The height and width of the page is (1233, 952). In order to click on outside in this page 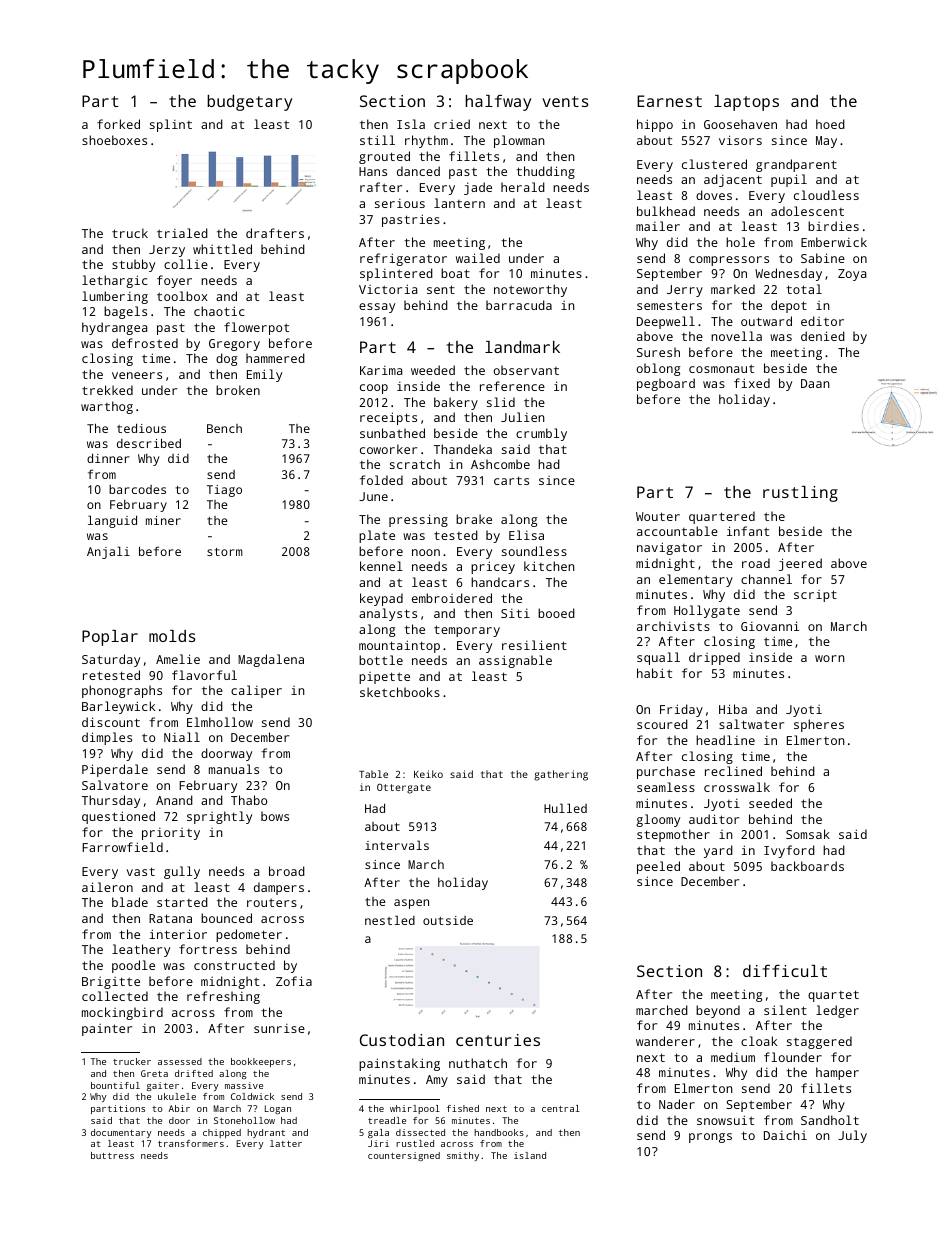, I will do `click(448, 920)`.
